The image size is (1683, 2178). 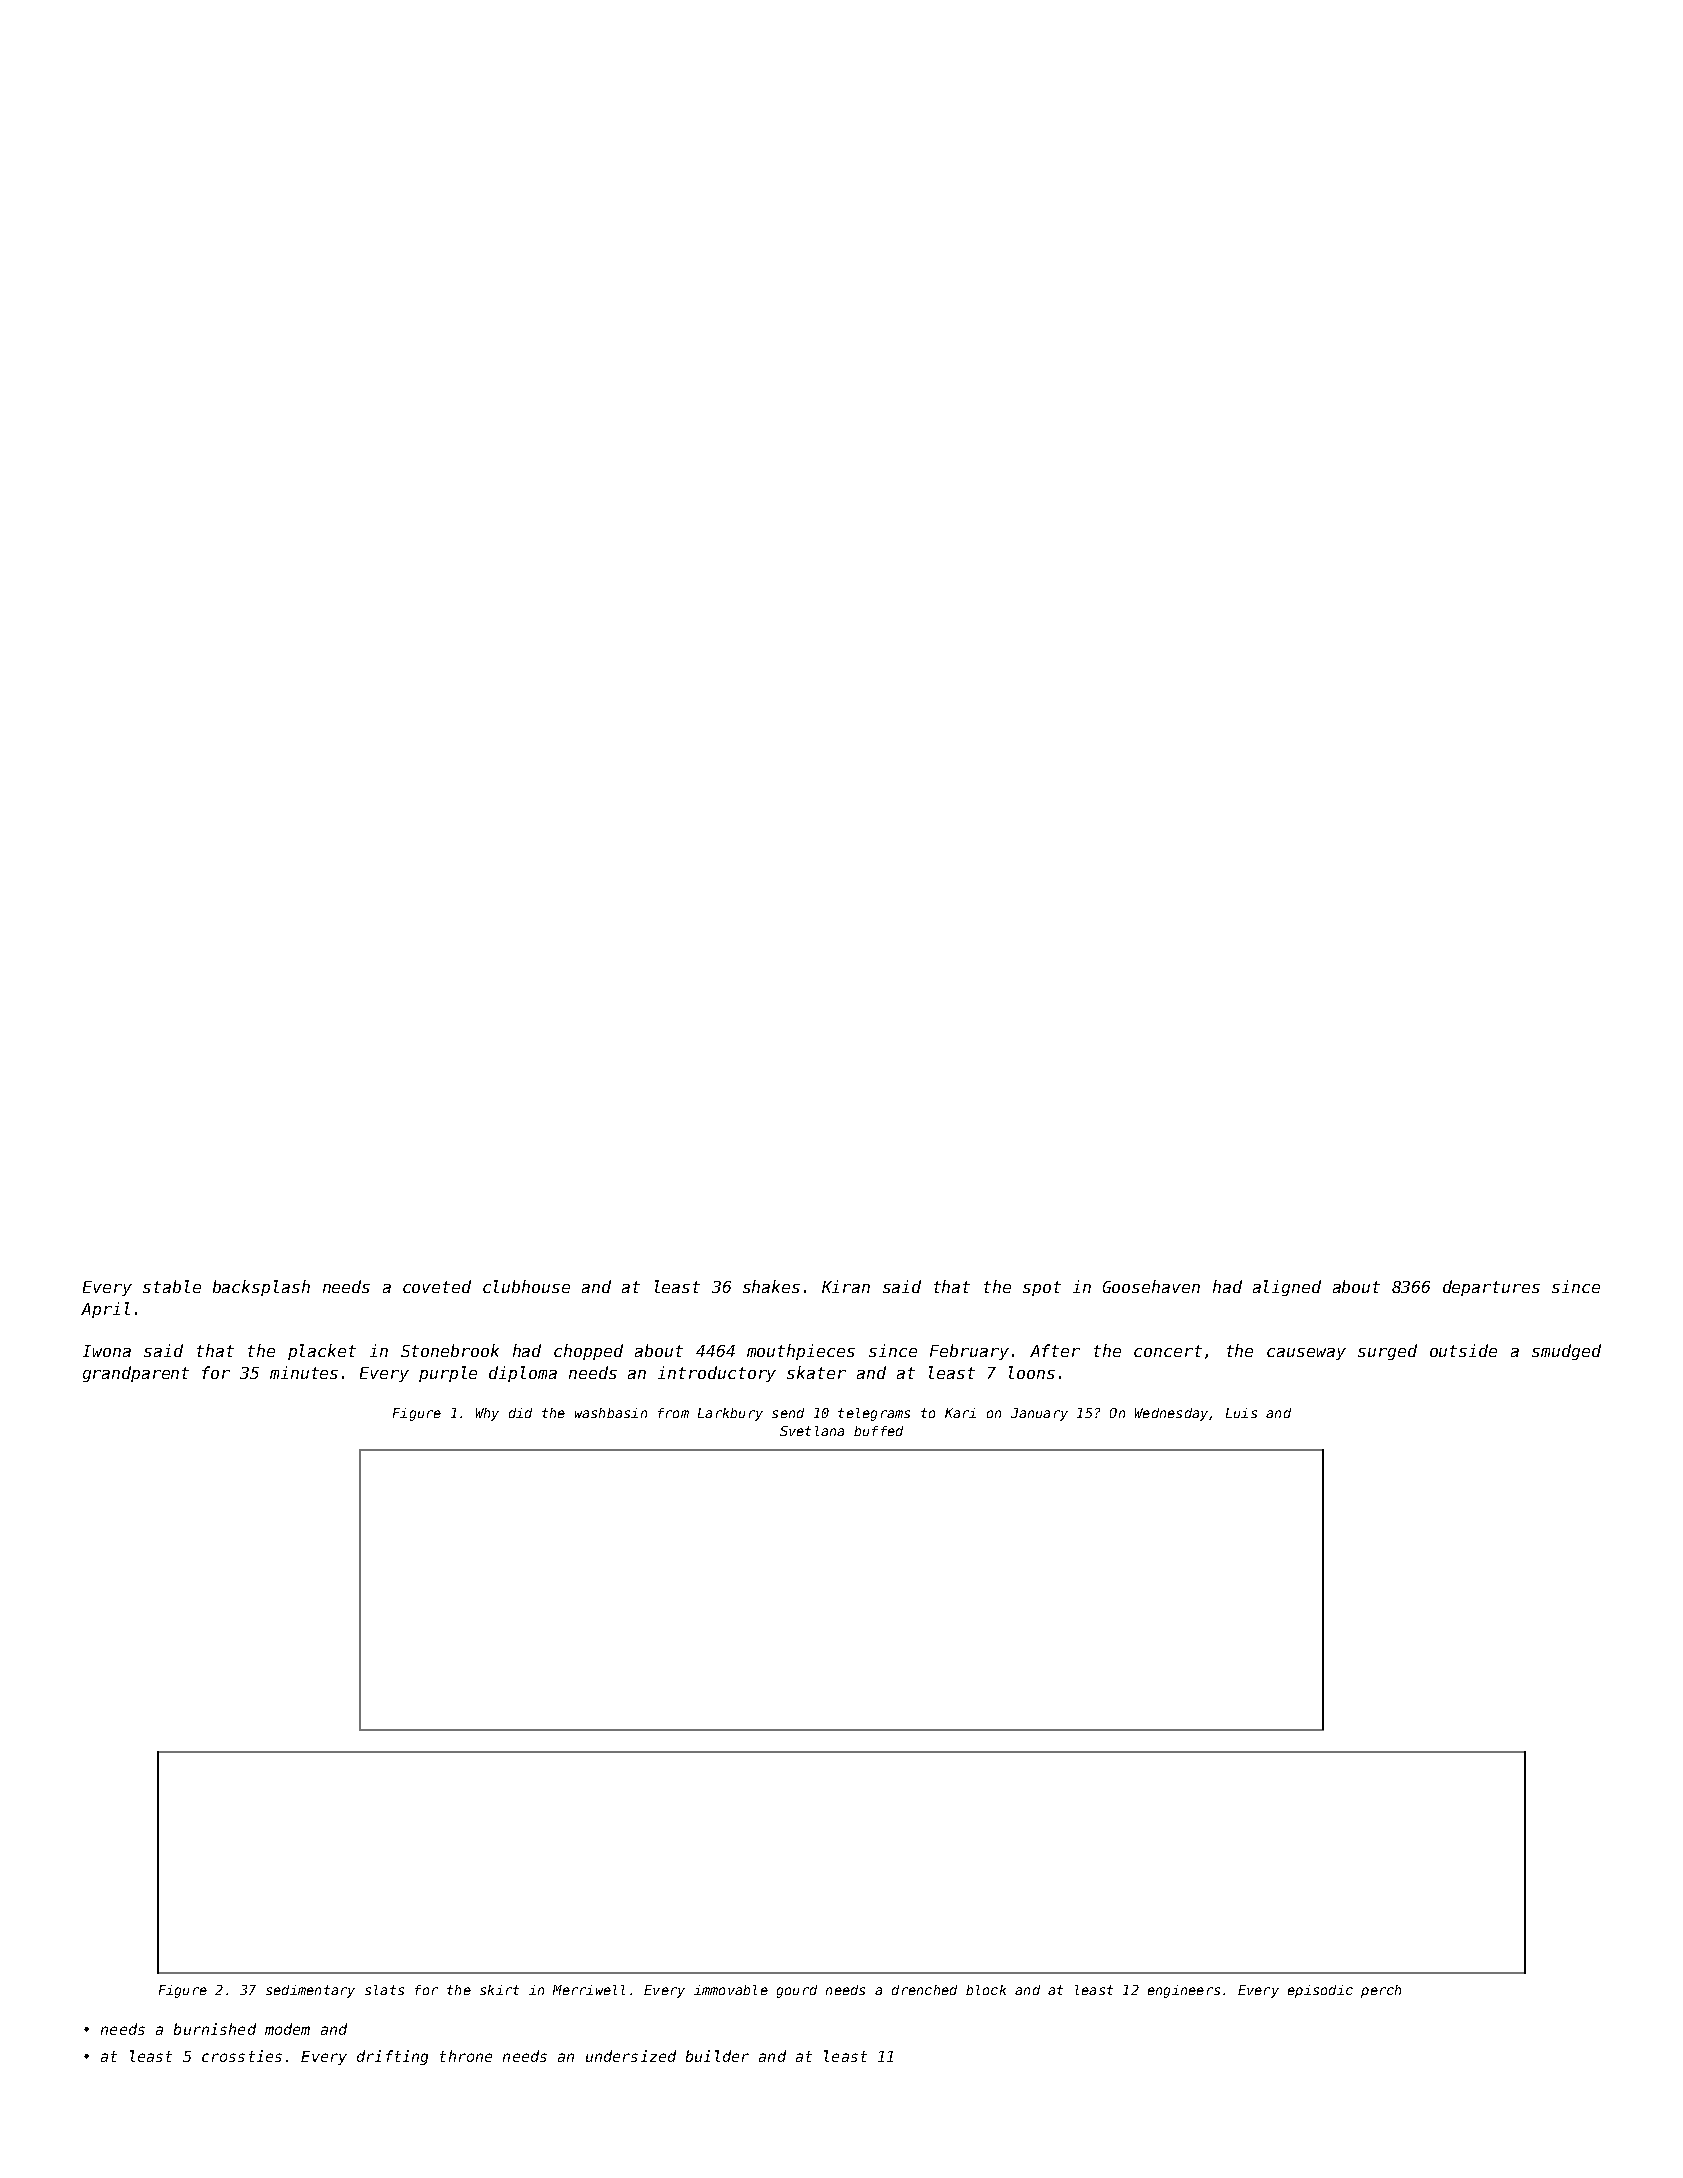 What do you see at coordinates (717, 2056) in the image?
I see `builder` at bounding box center [717, 2056].
